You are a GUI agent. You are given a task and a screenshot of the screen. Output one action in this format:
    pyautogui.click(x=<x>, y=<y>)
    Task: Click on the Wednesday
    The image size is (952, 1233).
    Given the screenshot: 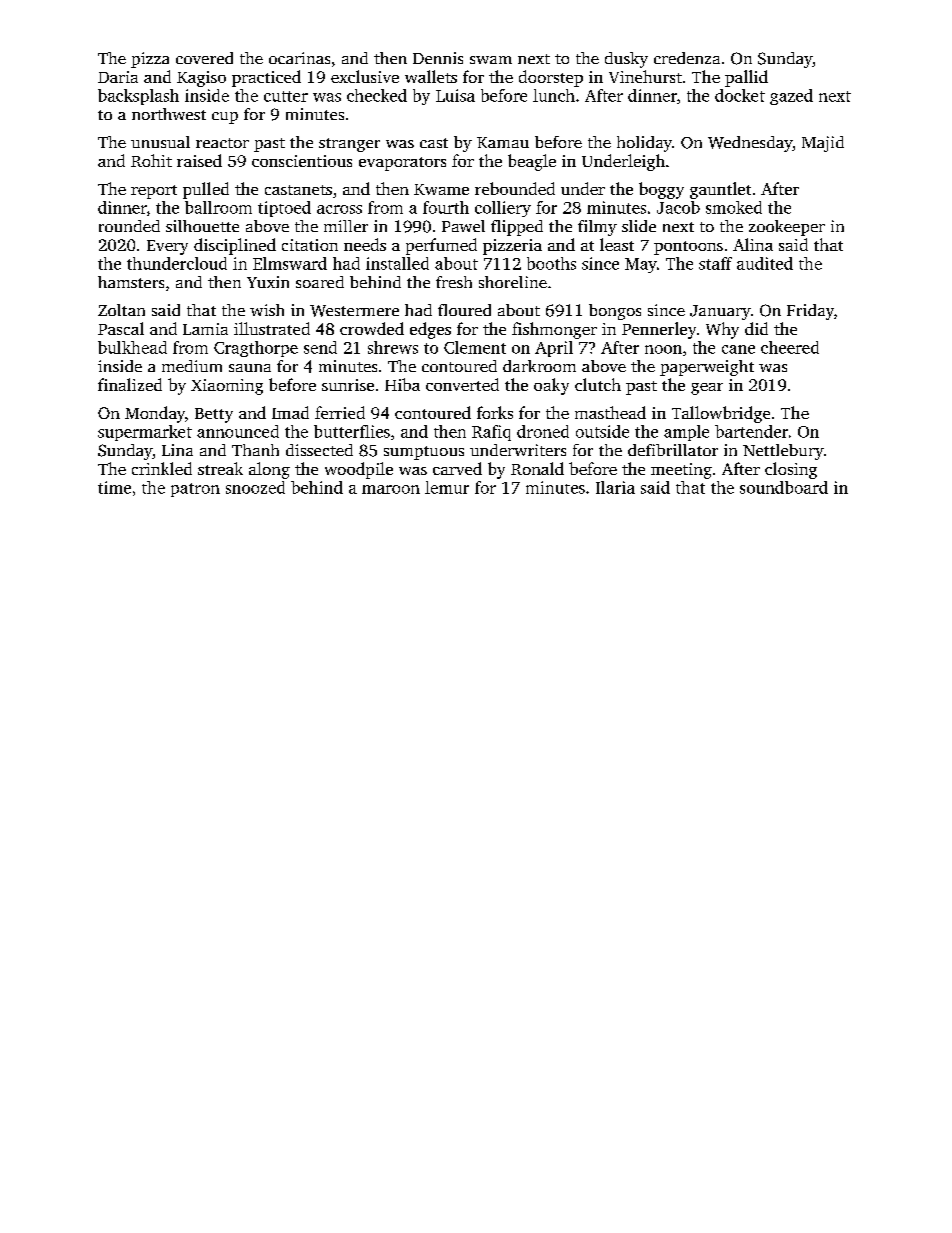 What is the action you would take?
    pyautogui.click(x=750, y=144)
